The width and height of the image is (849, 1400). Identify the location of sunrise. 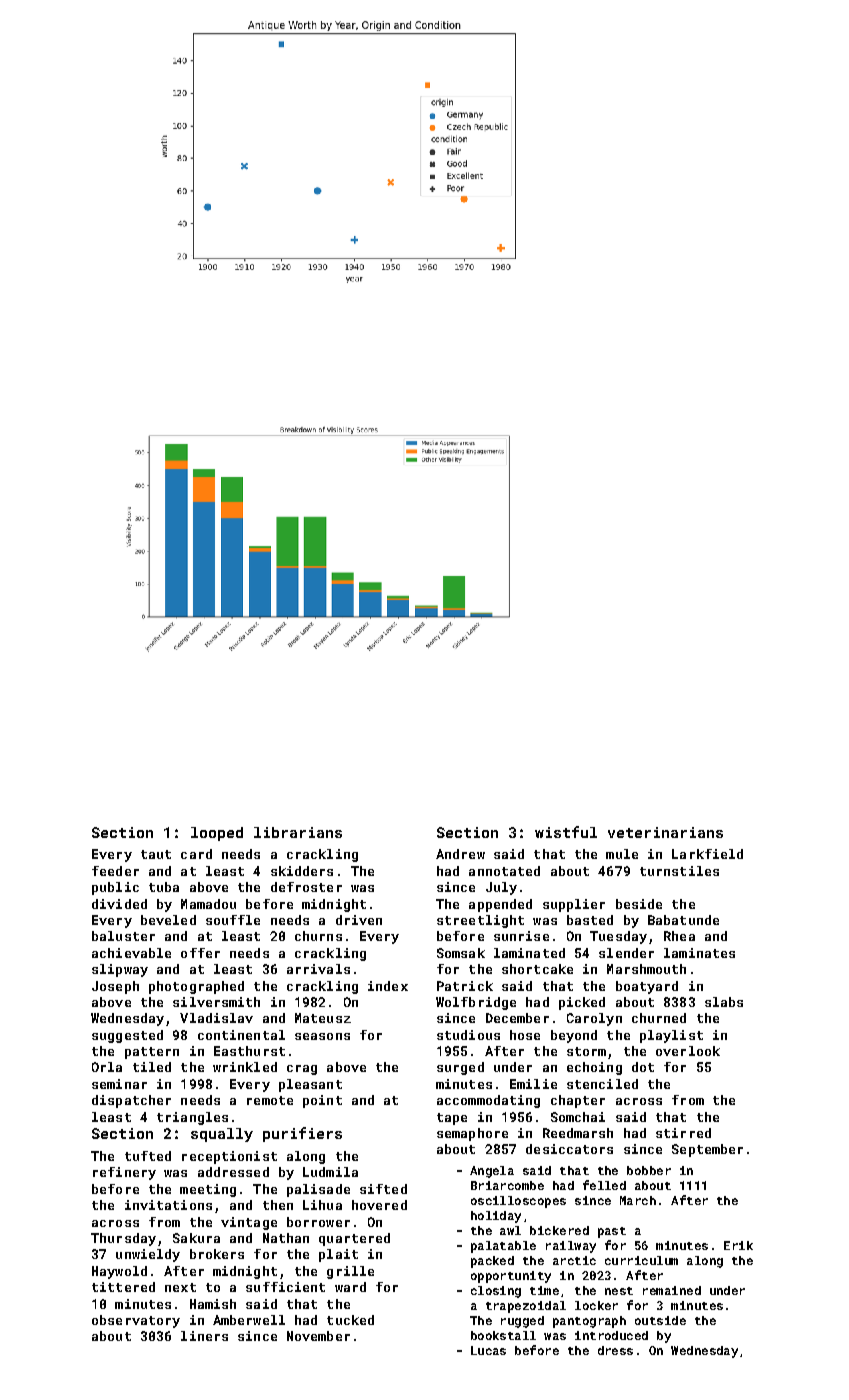
(521, 936).
